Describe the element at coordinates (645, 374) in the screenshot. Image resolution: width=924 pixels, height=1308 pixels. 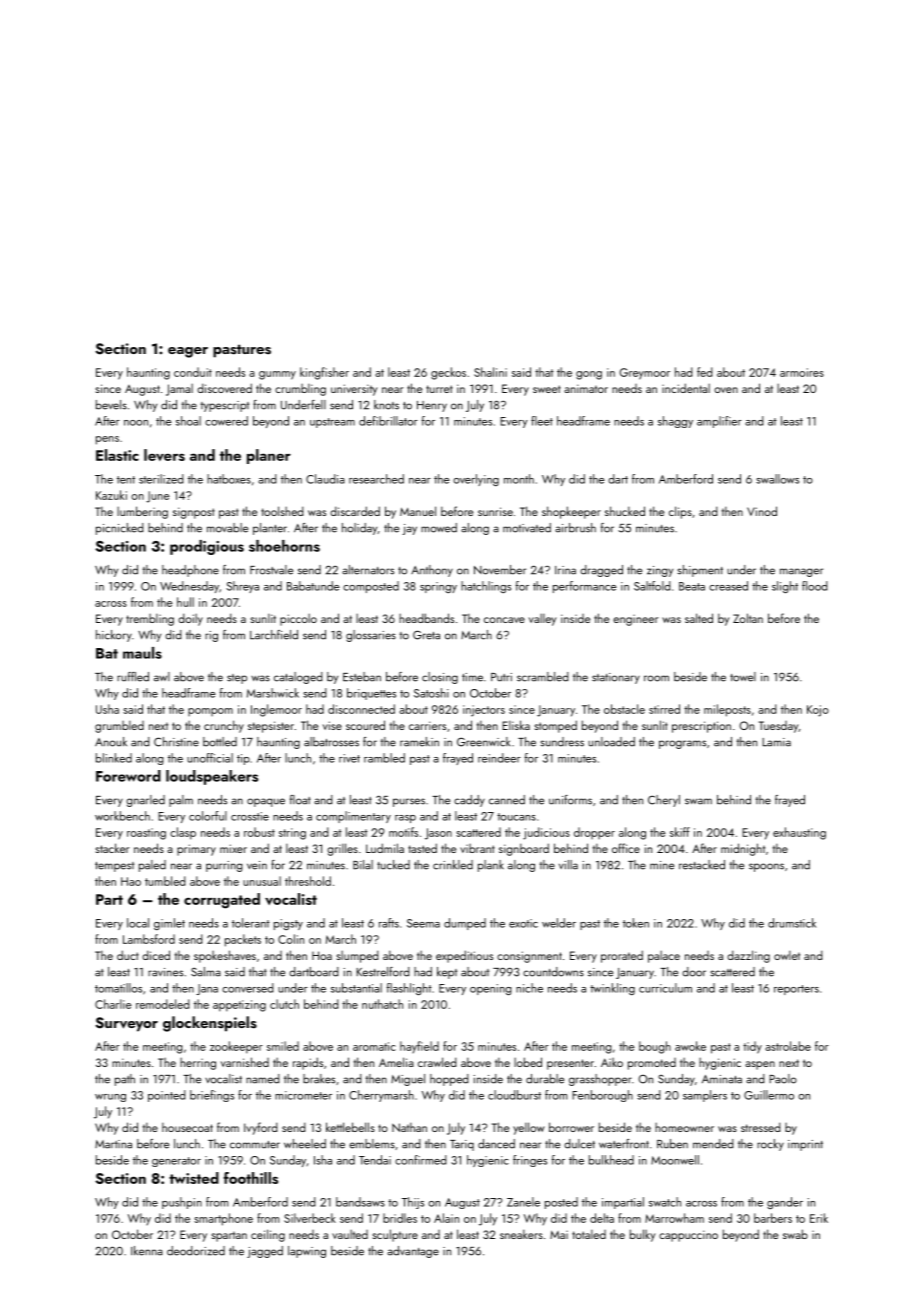
I see `Greymoor` at that location.
